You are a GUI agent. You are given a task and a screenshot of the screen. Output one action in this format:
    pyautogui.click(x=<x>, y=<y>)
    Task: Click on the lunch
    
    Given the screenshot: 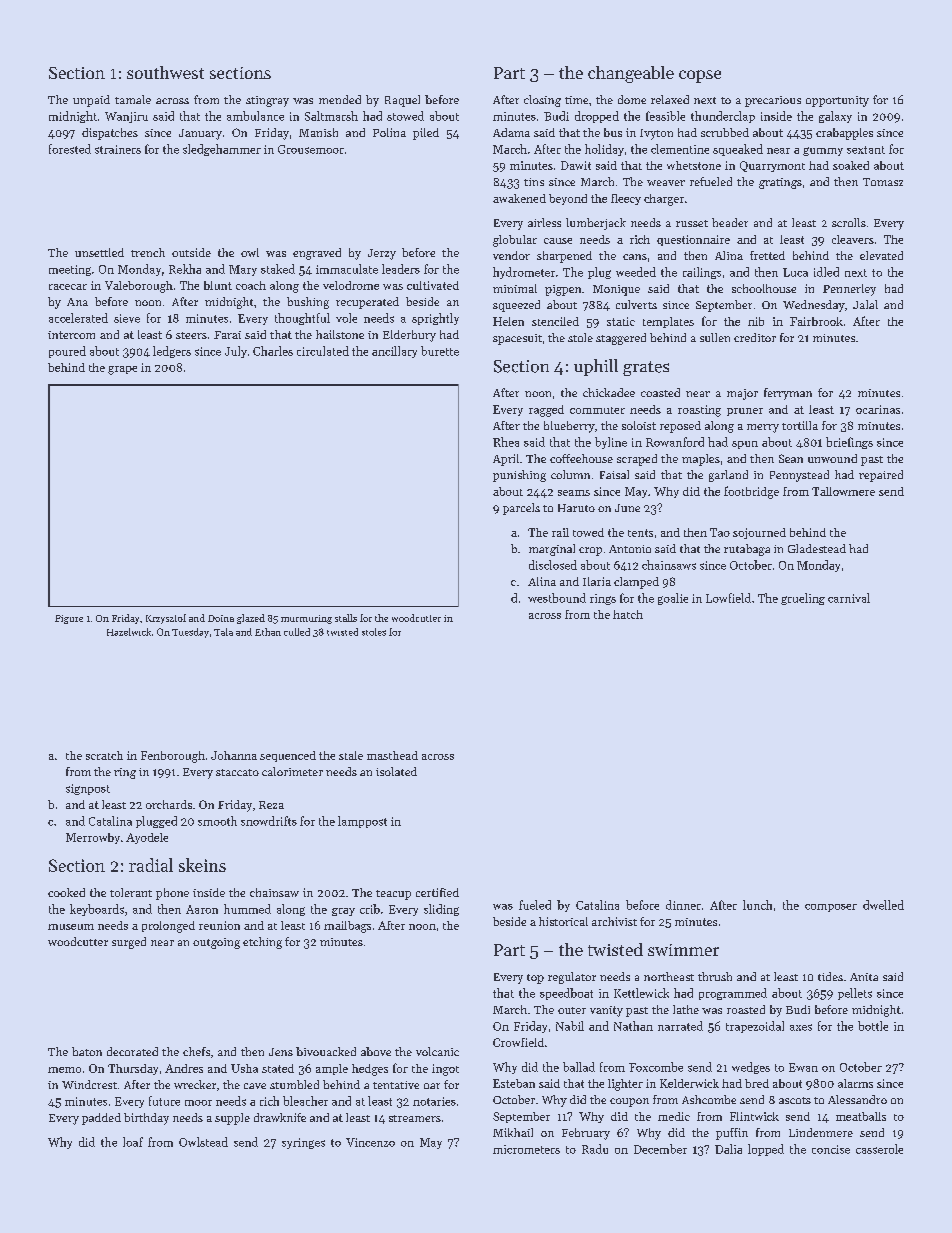 What is the action you would take?
    pyautogui.click(x=757, y=905)
